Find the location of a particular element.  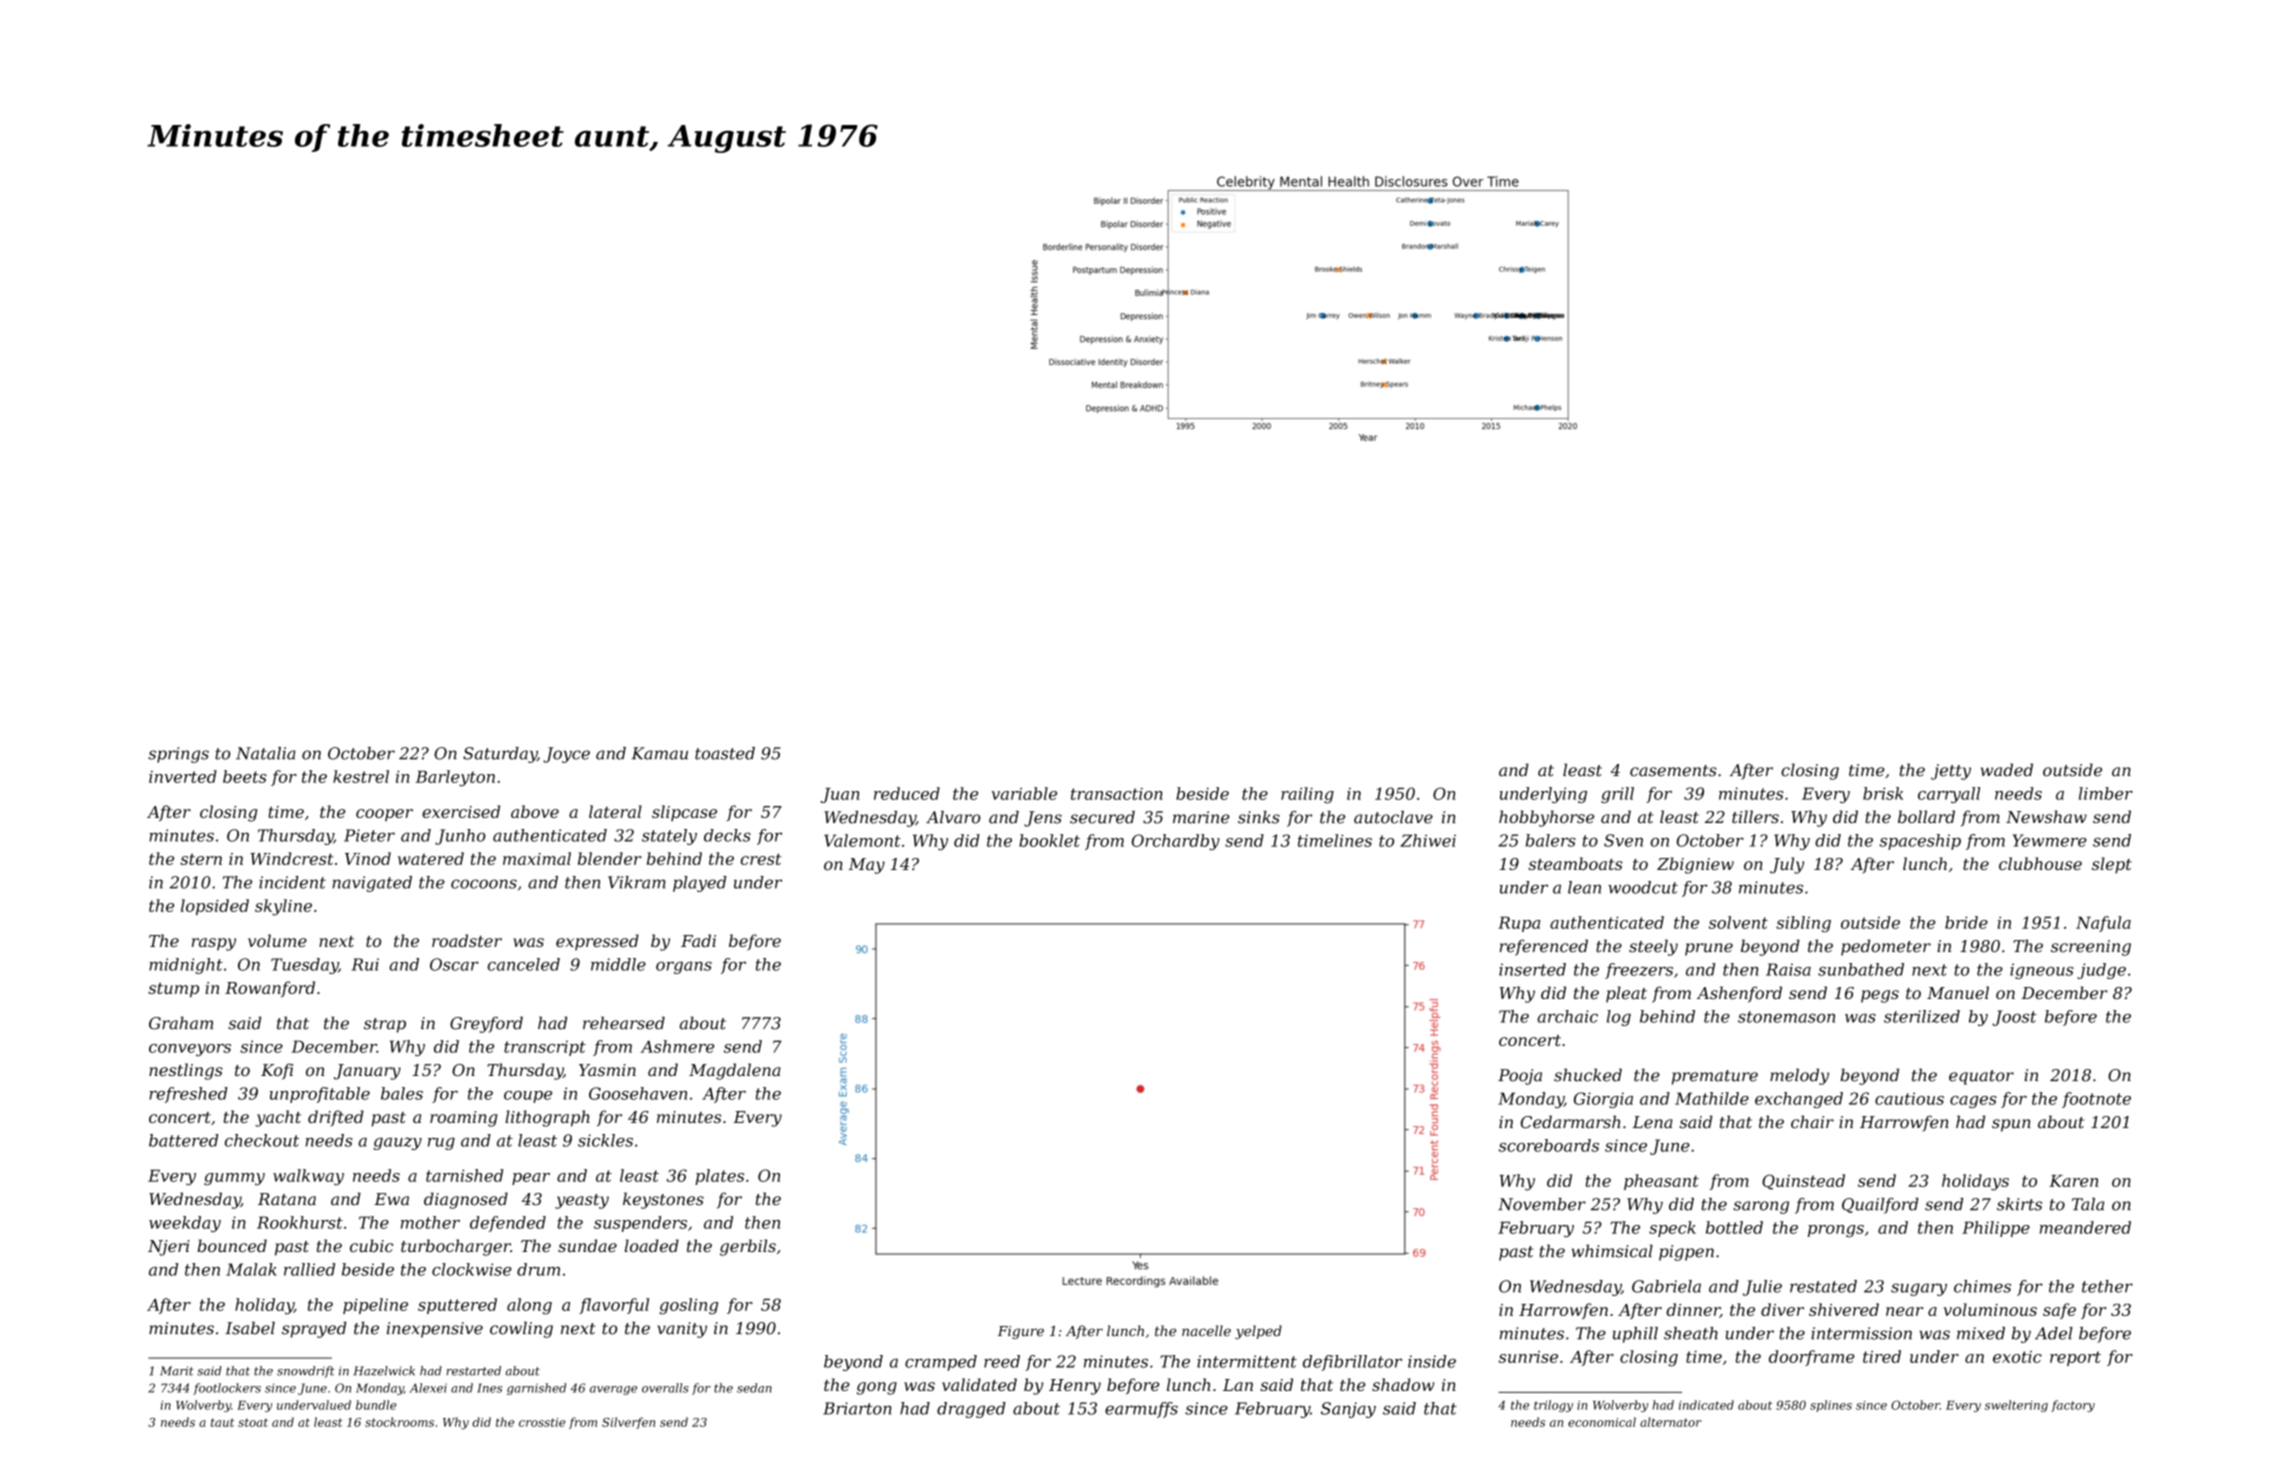

pheasant is located at coordinates (1661, 1182).
